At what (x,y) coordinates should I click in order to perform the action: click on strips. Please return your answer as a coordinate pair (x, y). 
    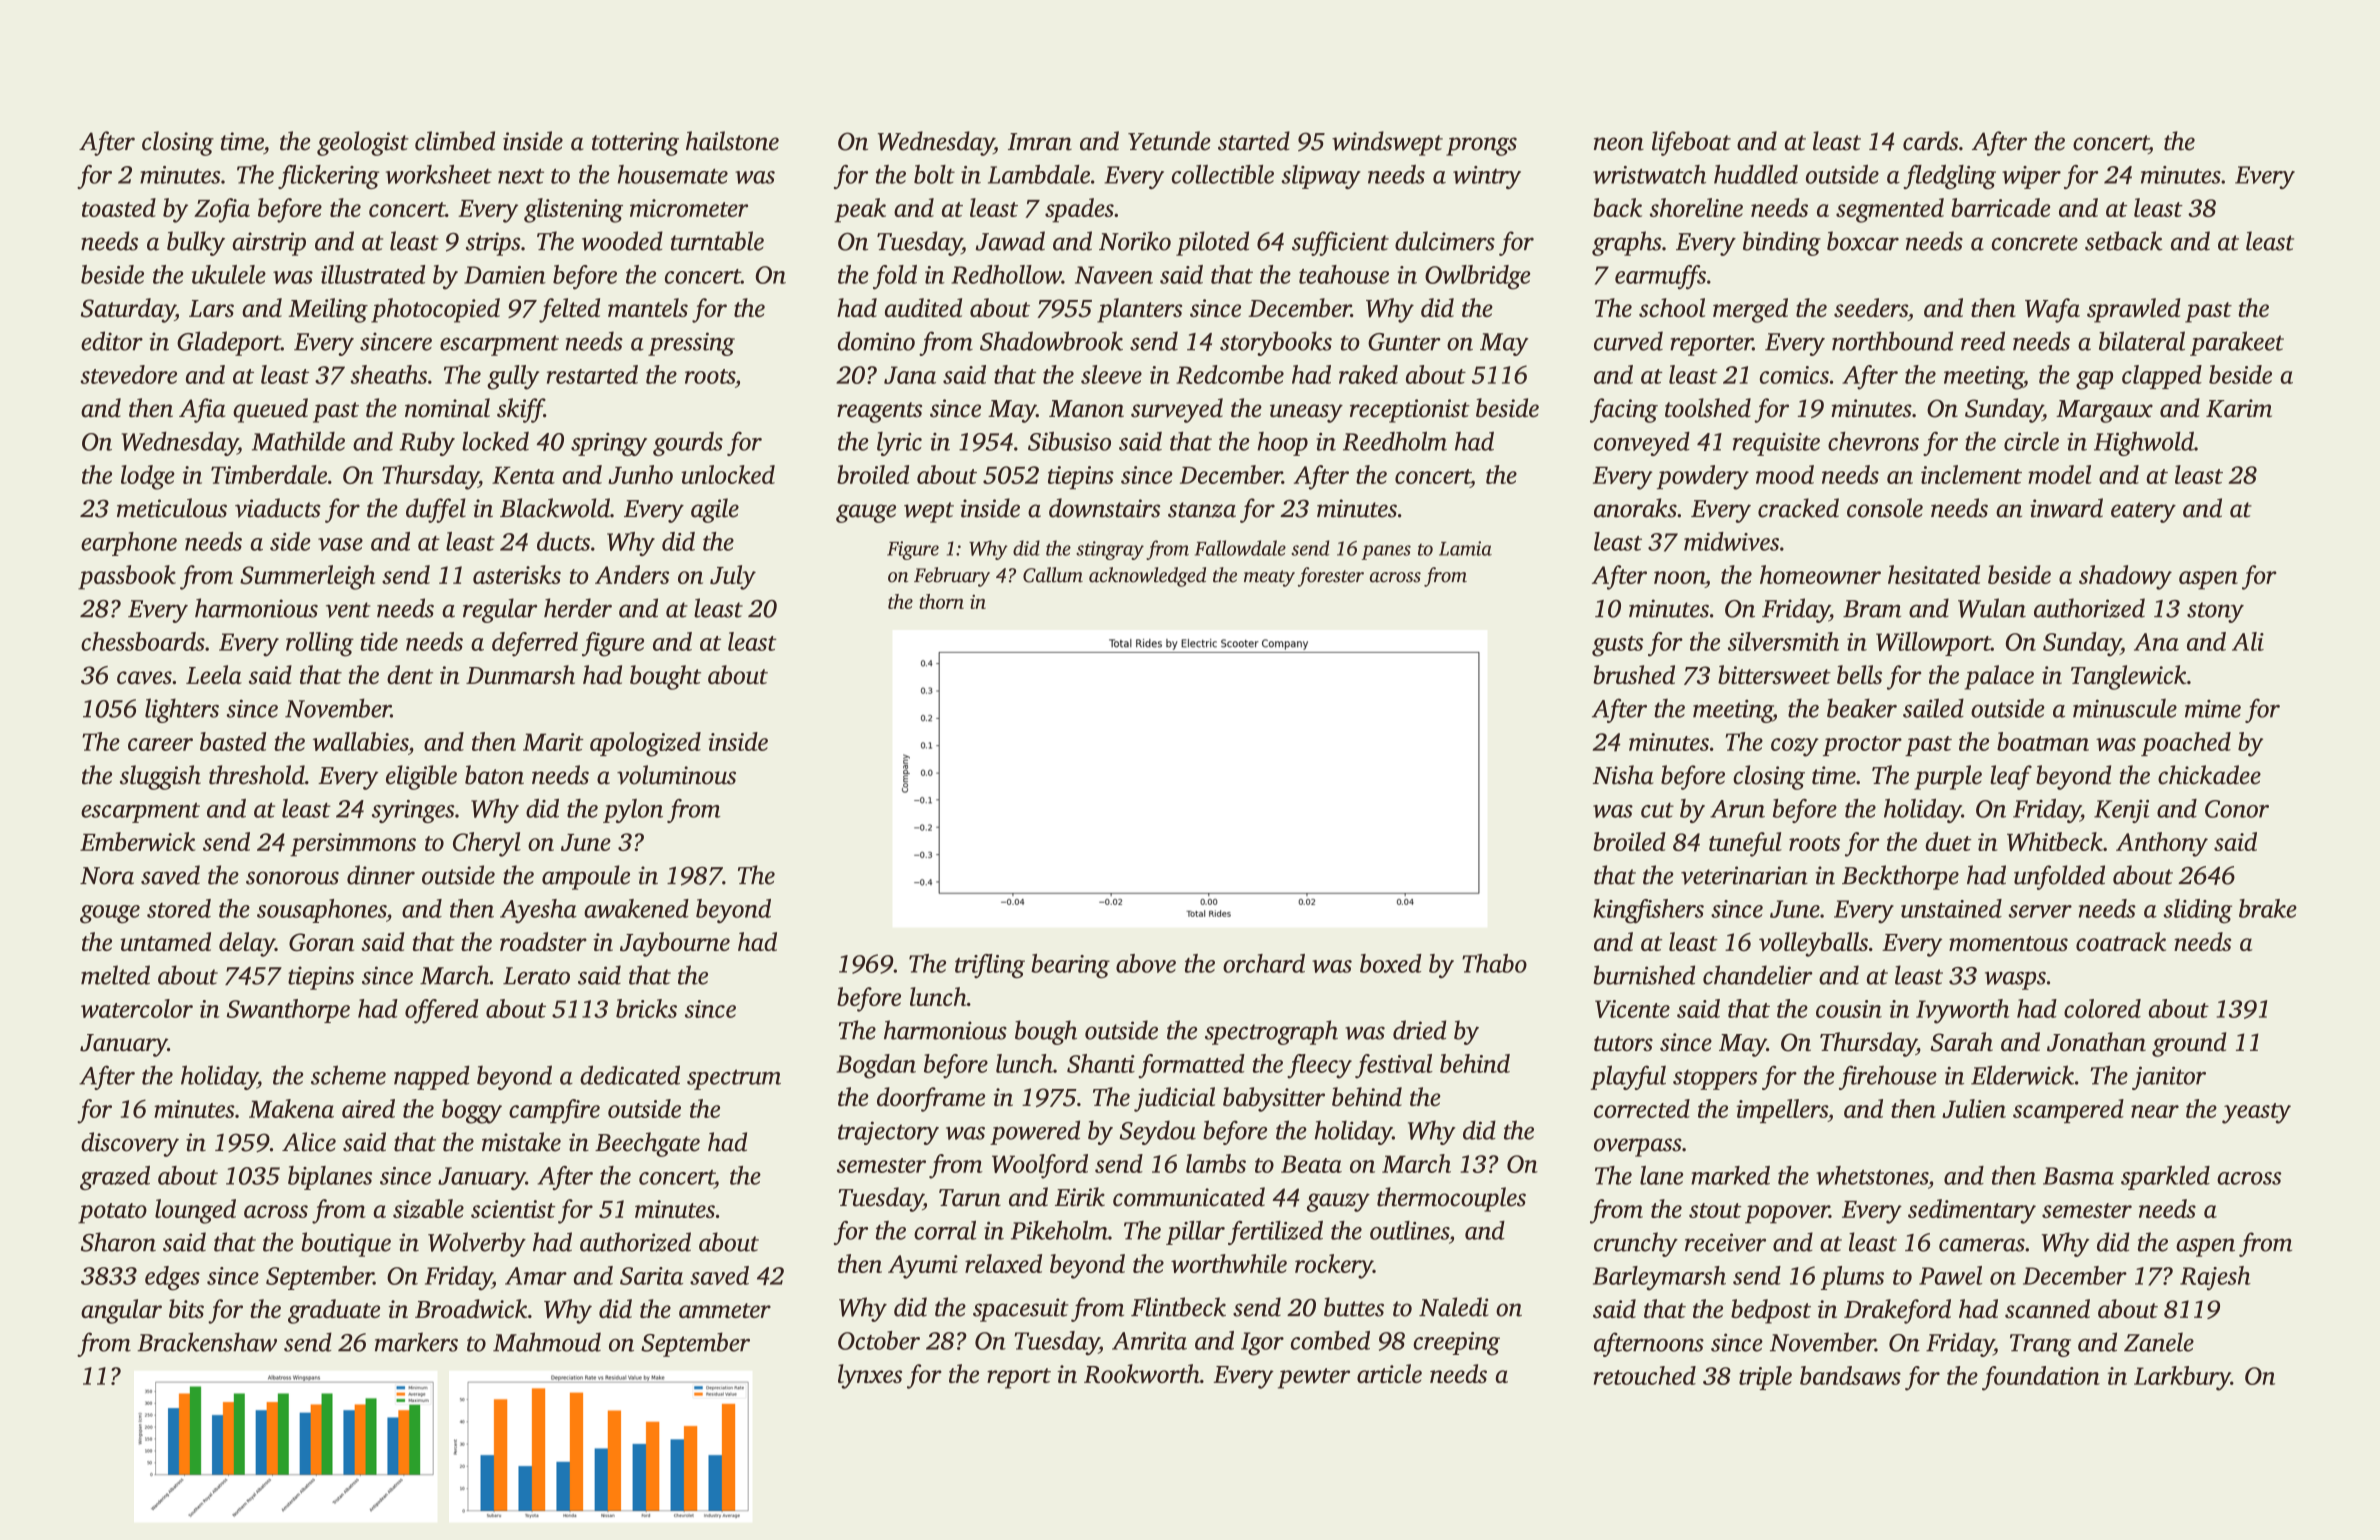
    Looking at the image, I should click on (493, 244).
